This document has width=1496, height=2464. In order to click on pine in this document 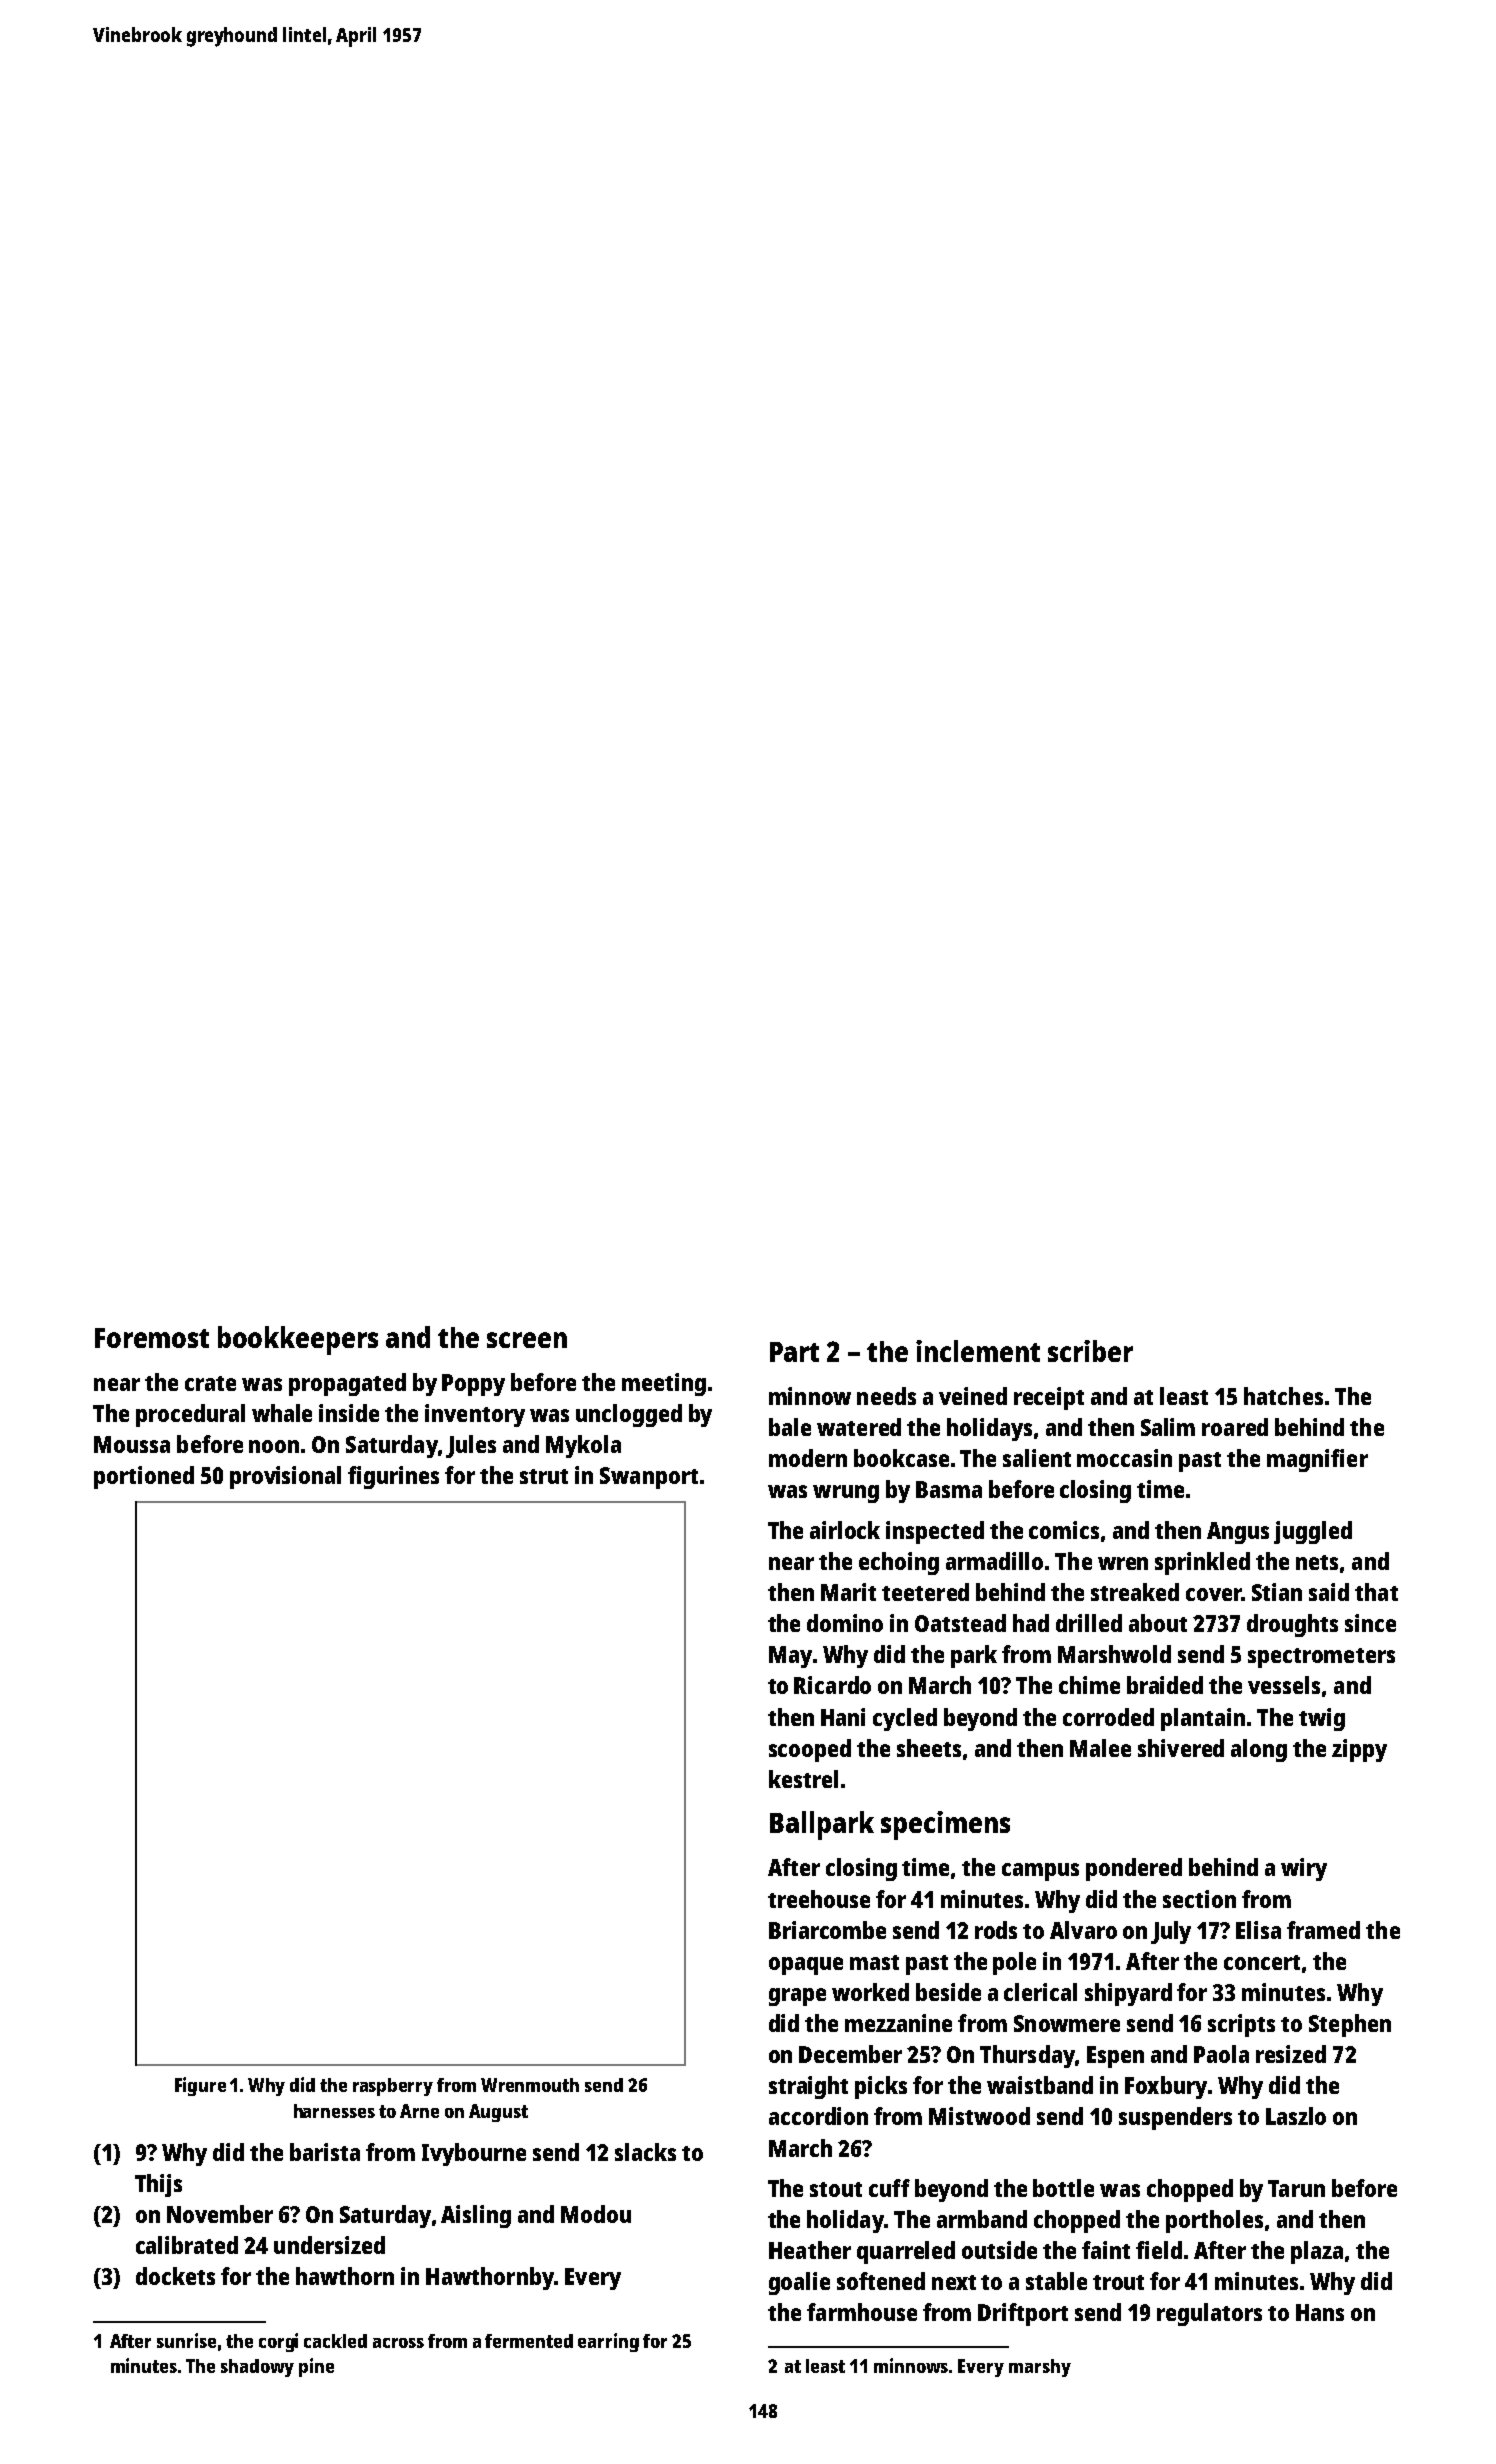, I will do `click(316, 2367)`.
